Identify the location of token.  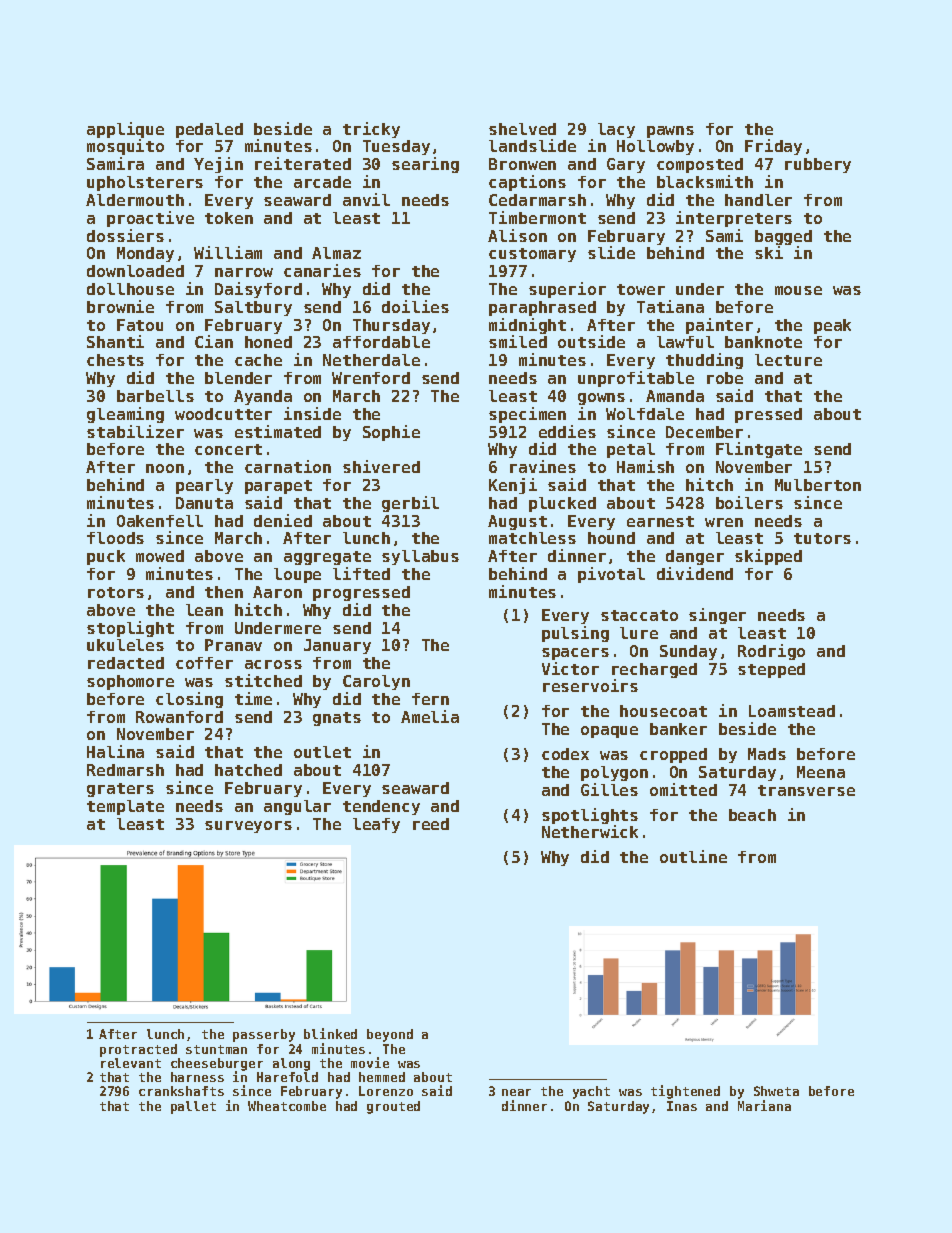
(229, 218).
